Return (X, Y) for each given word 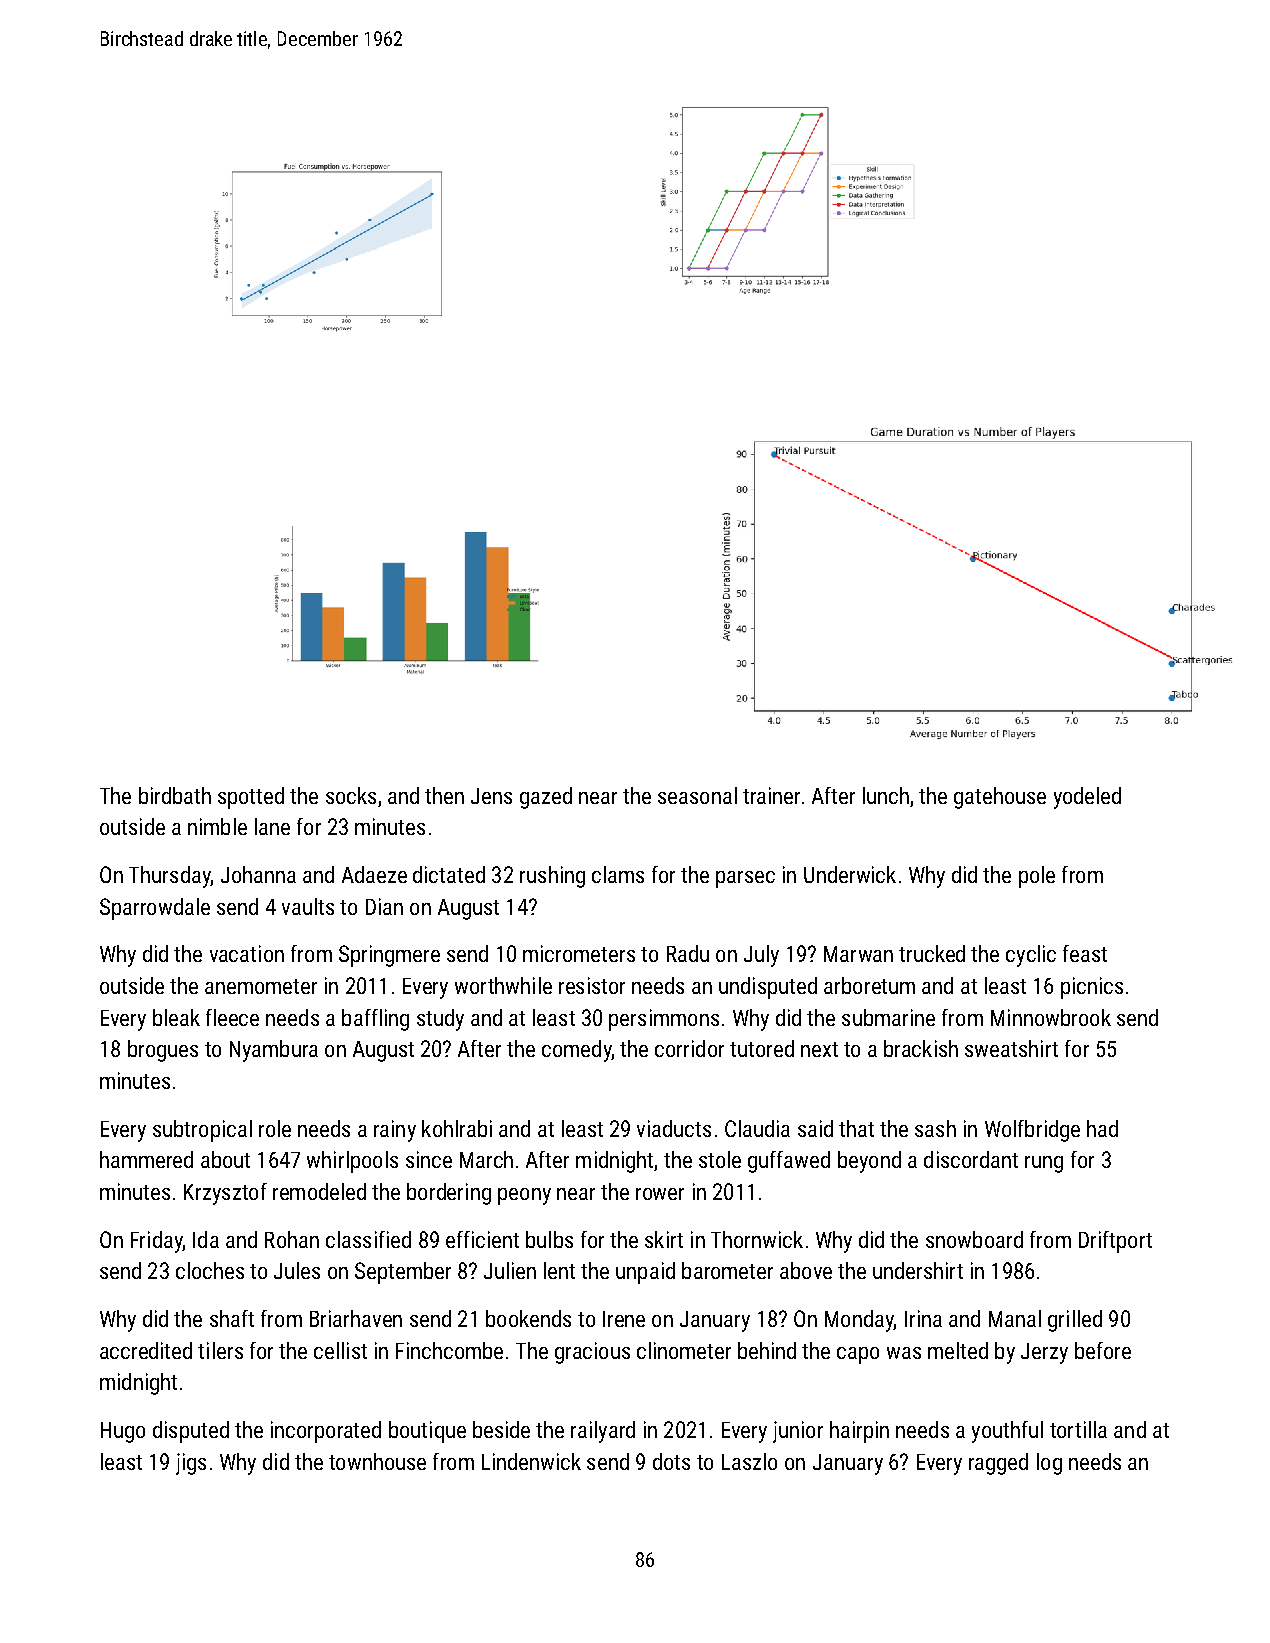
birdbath (175, 795)
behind (767, 1350)
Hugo (123, 1432)
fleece (232, 1017)
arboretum (869, 985)
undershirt (918, 1270)
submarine (888, 1017)
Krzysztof (225, 1194)
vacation (247, 953)
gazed (546, 798)
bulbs (549, 1239)
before (1103, 1350)
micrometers (579, 953)
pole (1037, 877)
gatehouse (1000, 798)
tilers (220, 1350)
